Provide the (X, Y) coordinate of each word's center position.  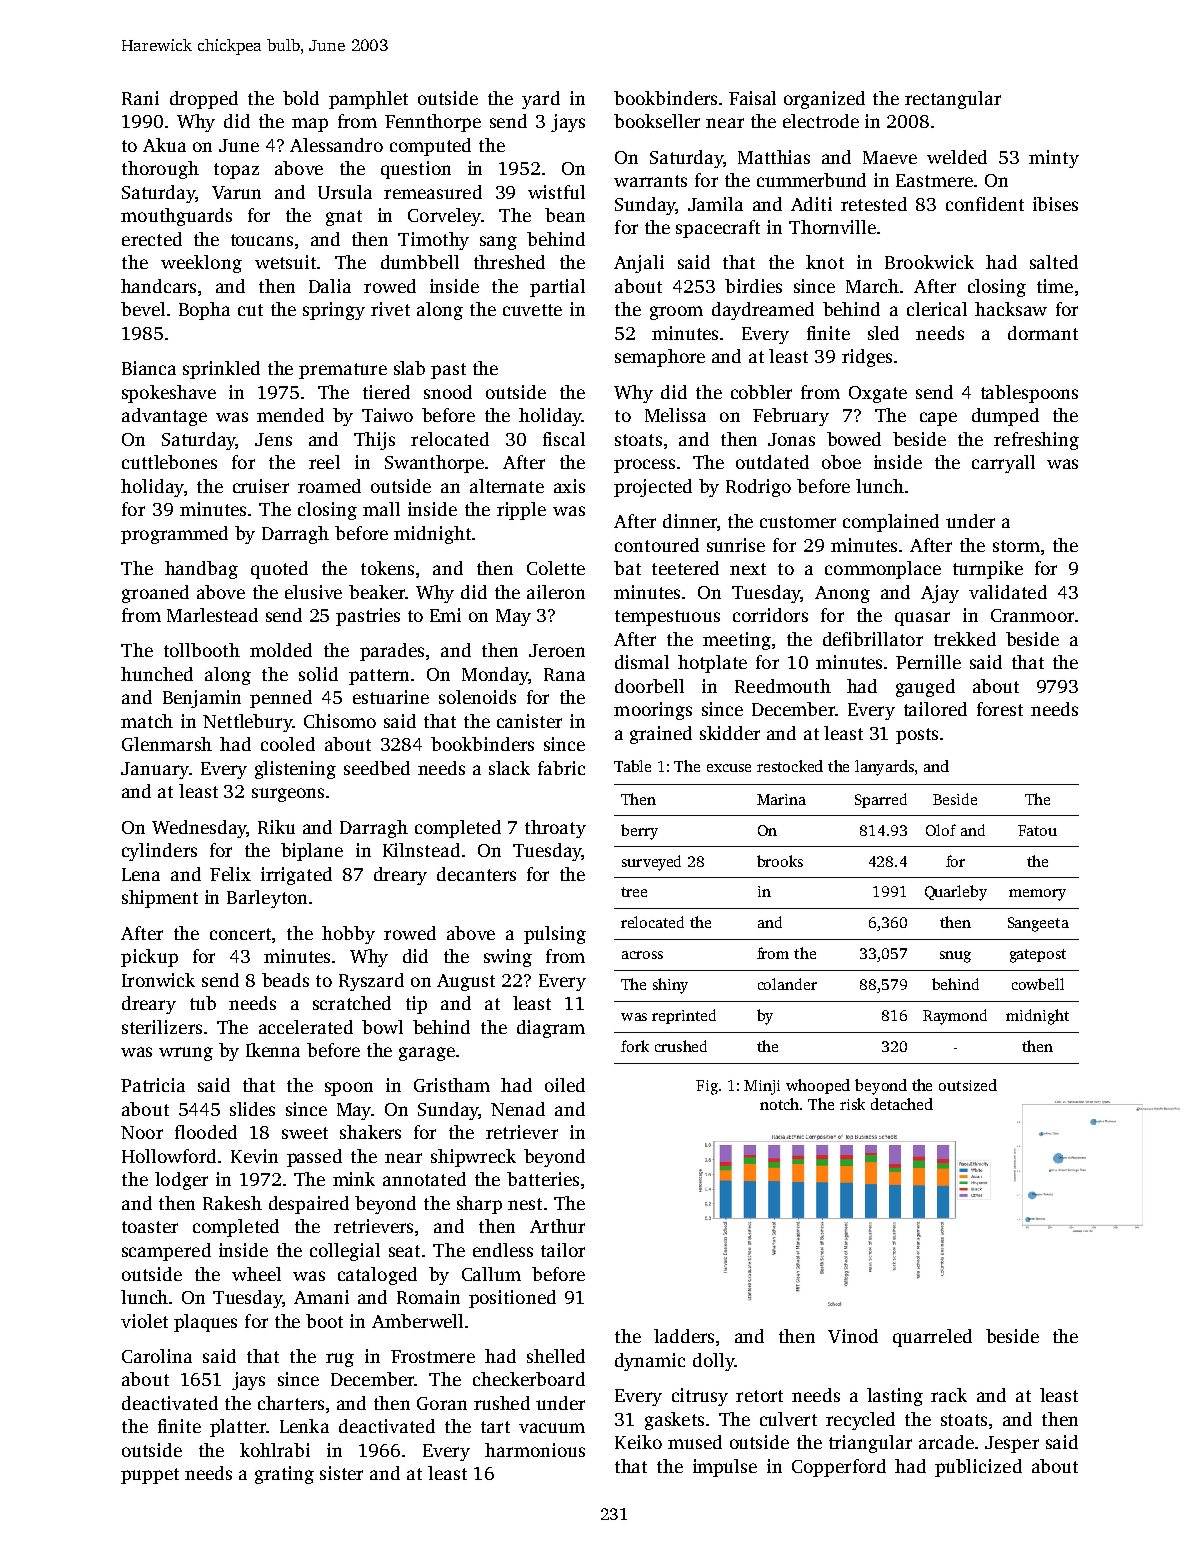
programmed (174, 535)
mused (695, 1442)
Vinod (853, 1336)
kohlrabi (275, 1450)
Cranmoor (1032, 615)
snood (448, 392)
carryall (1003, 464)
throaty (555, 829)
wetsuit (285, 262)
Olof (941, 830)
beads (285, 980)
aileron (556, 592)
